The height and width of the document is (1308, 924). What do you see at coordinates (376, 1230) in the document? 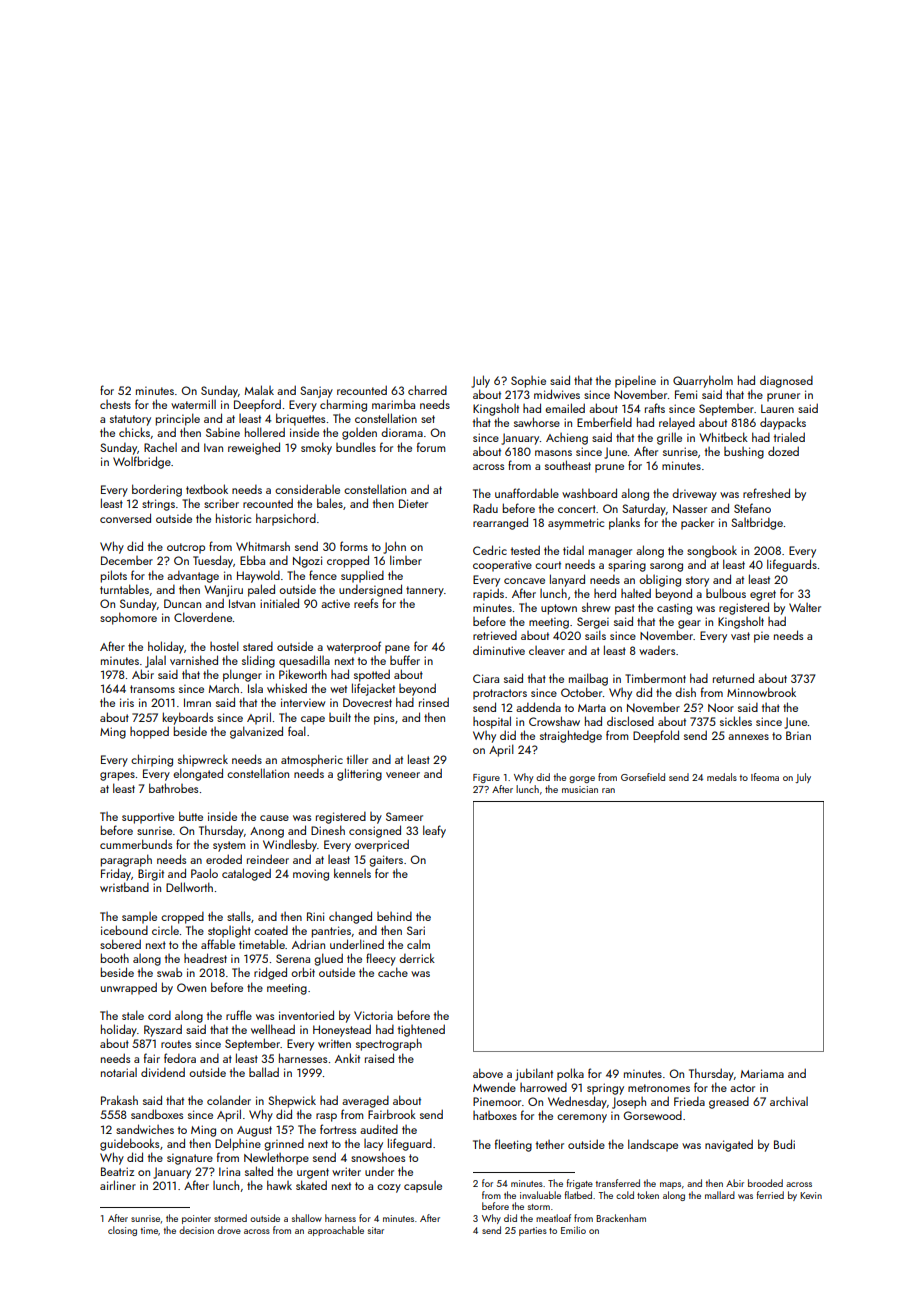
I see `sitar` at bounding box center [376, 1230].
